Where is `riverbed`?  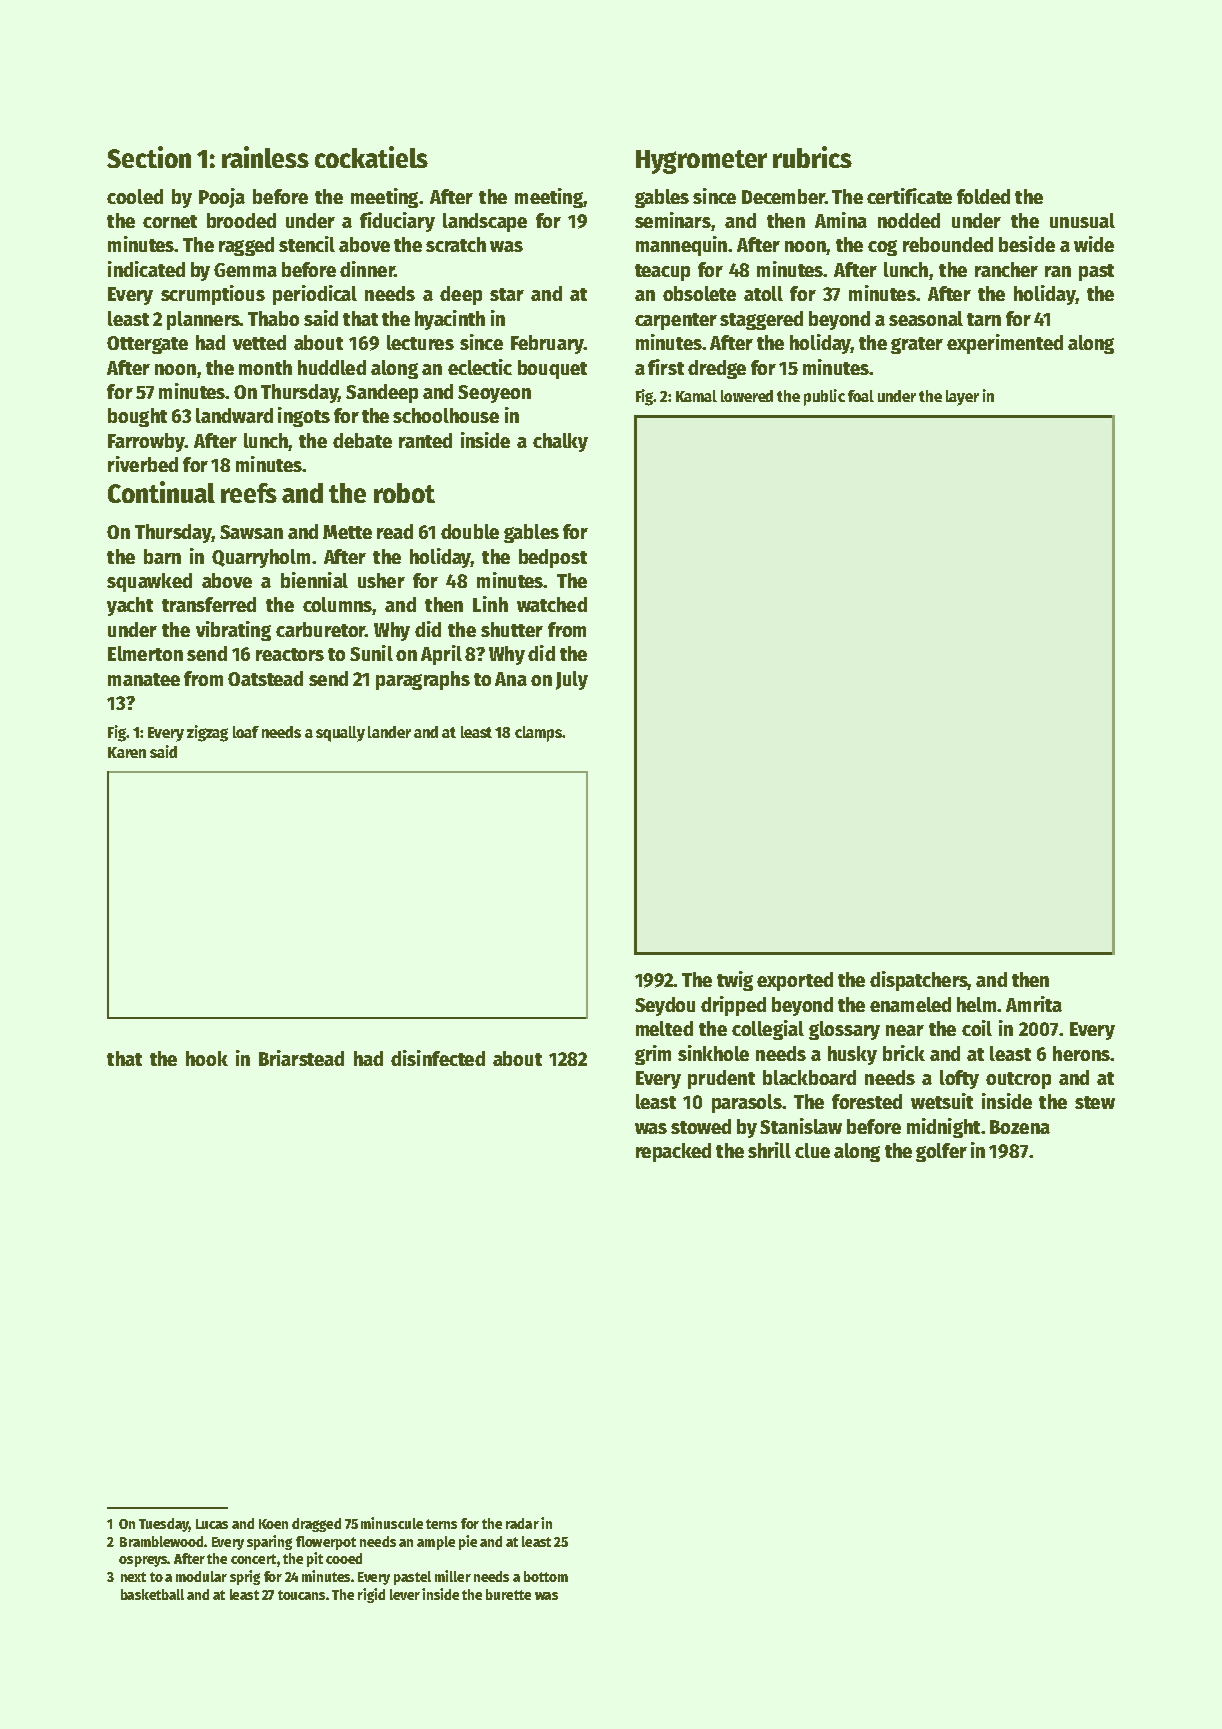 riverbed is located at coordinates (143, 464).
